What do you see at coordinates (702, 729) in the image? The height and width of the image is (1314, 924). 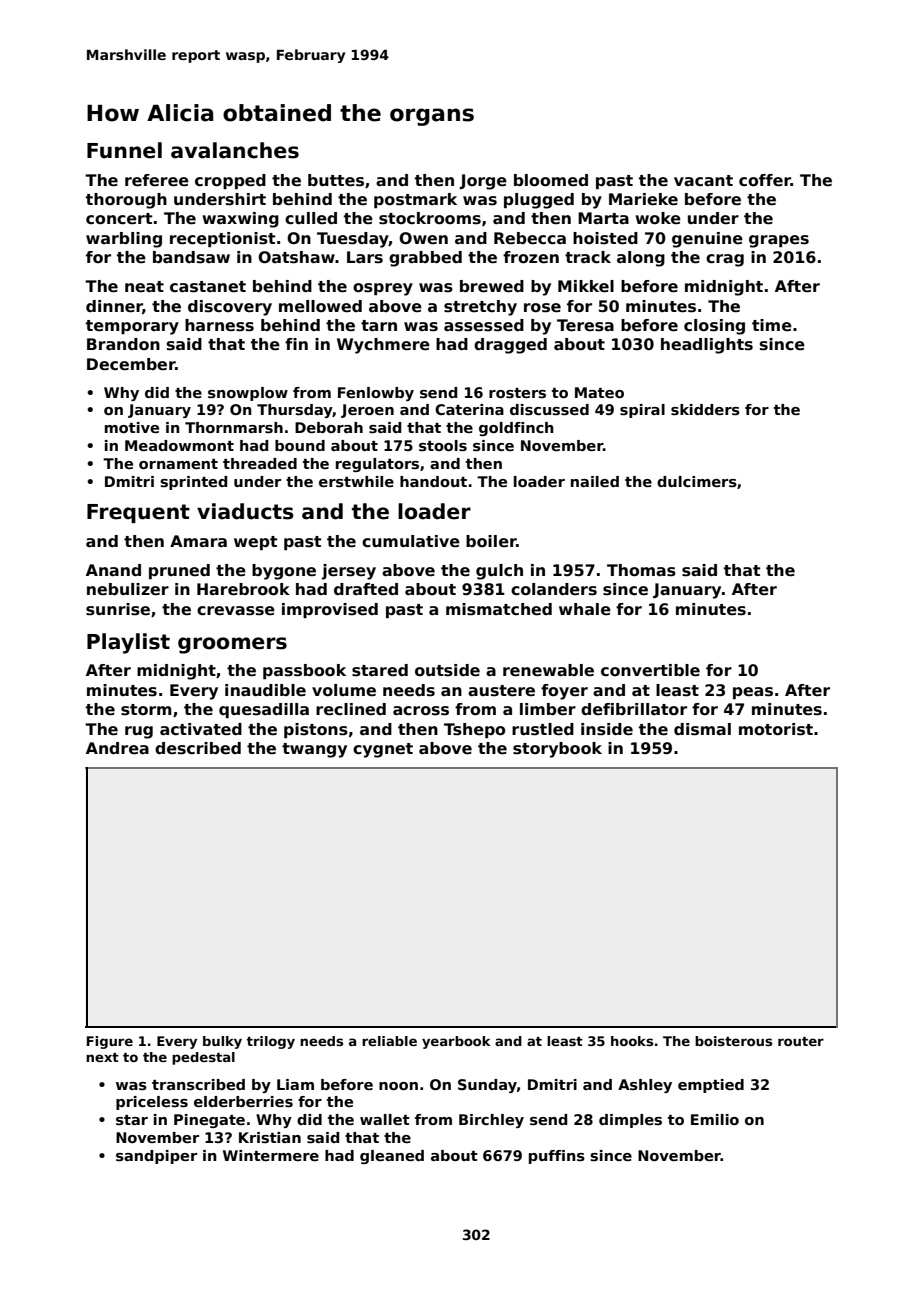 I see `dismal` at bounding box center [702, 729].
